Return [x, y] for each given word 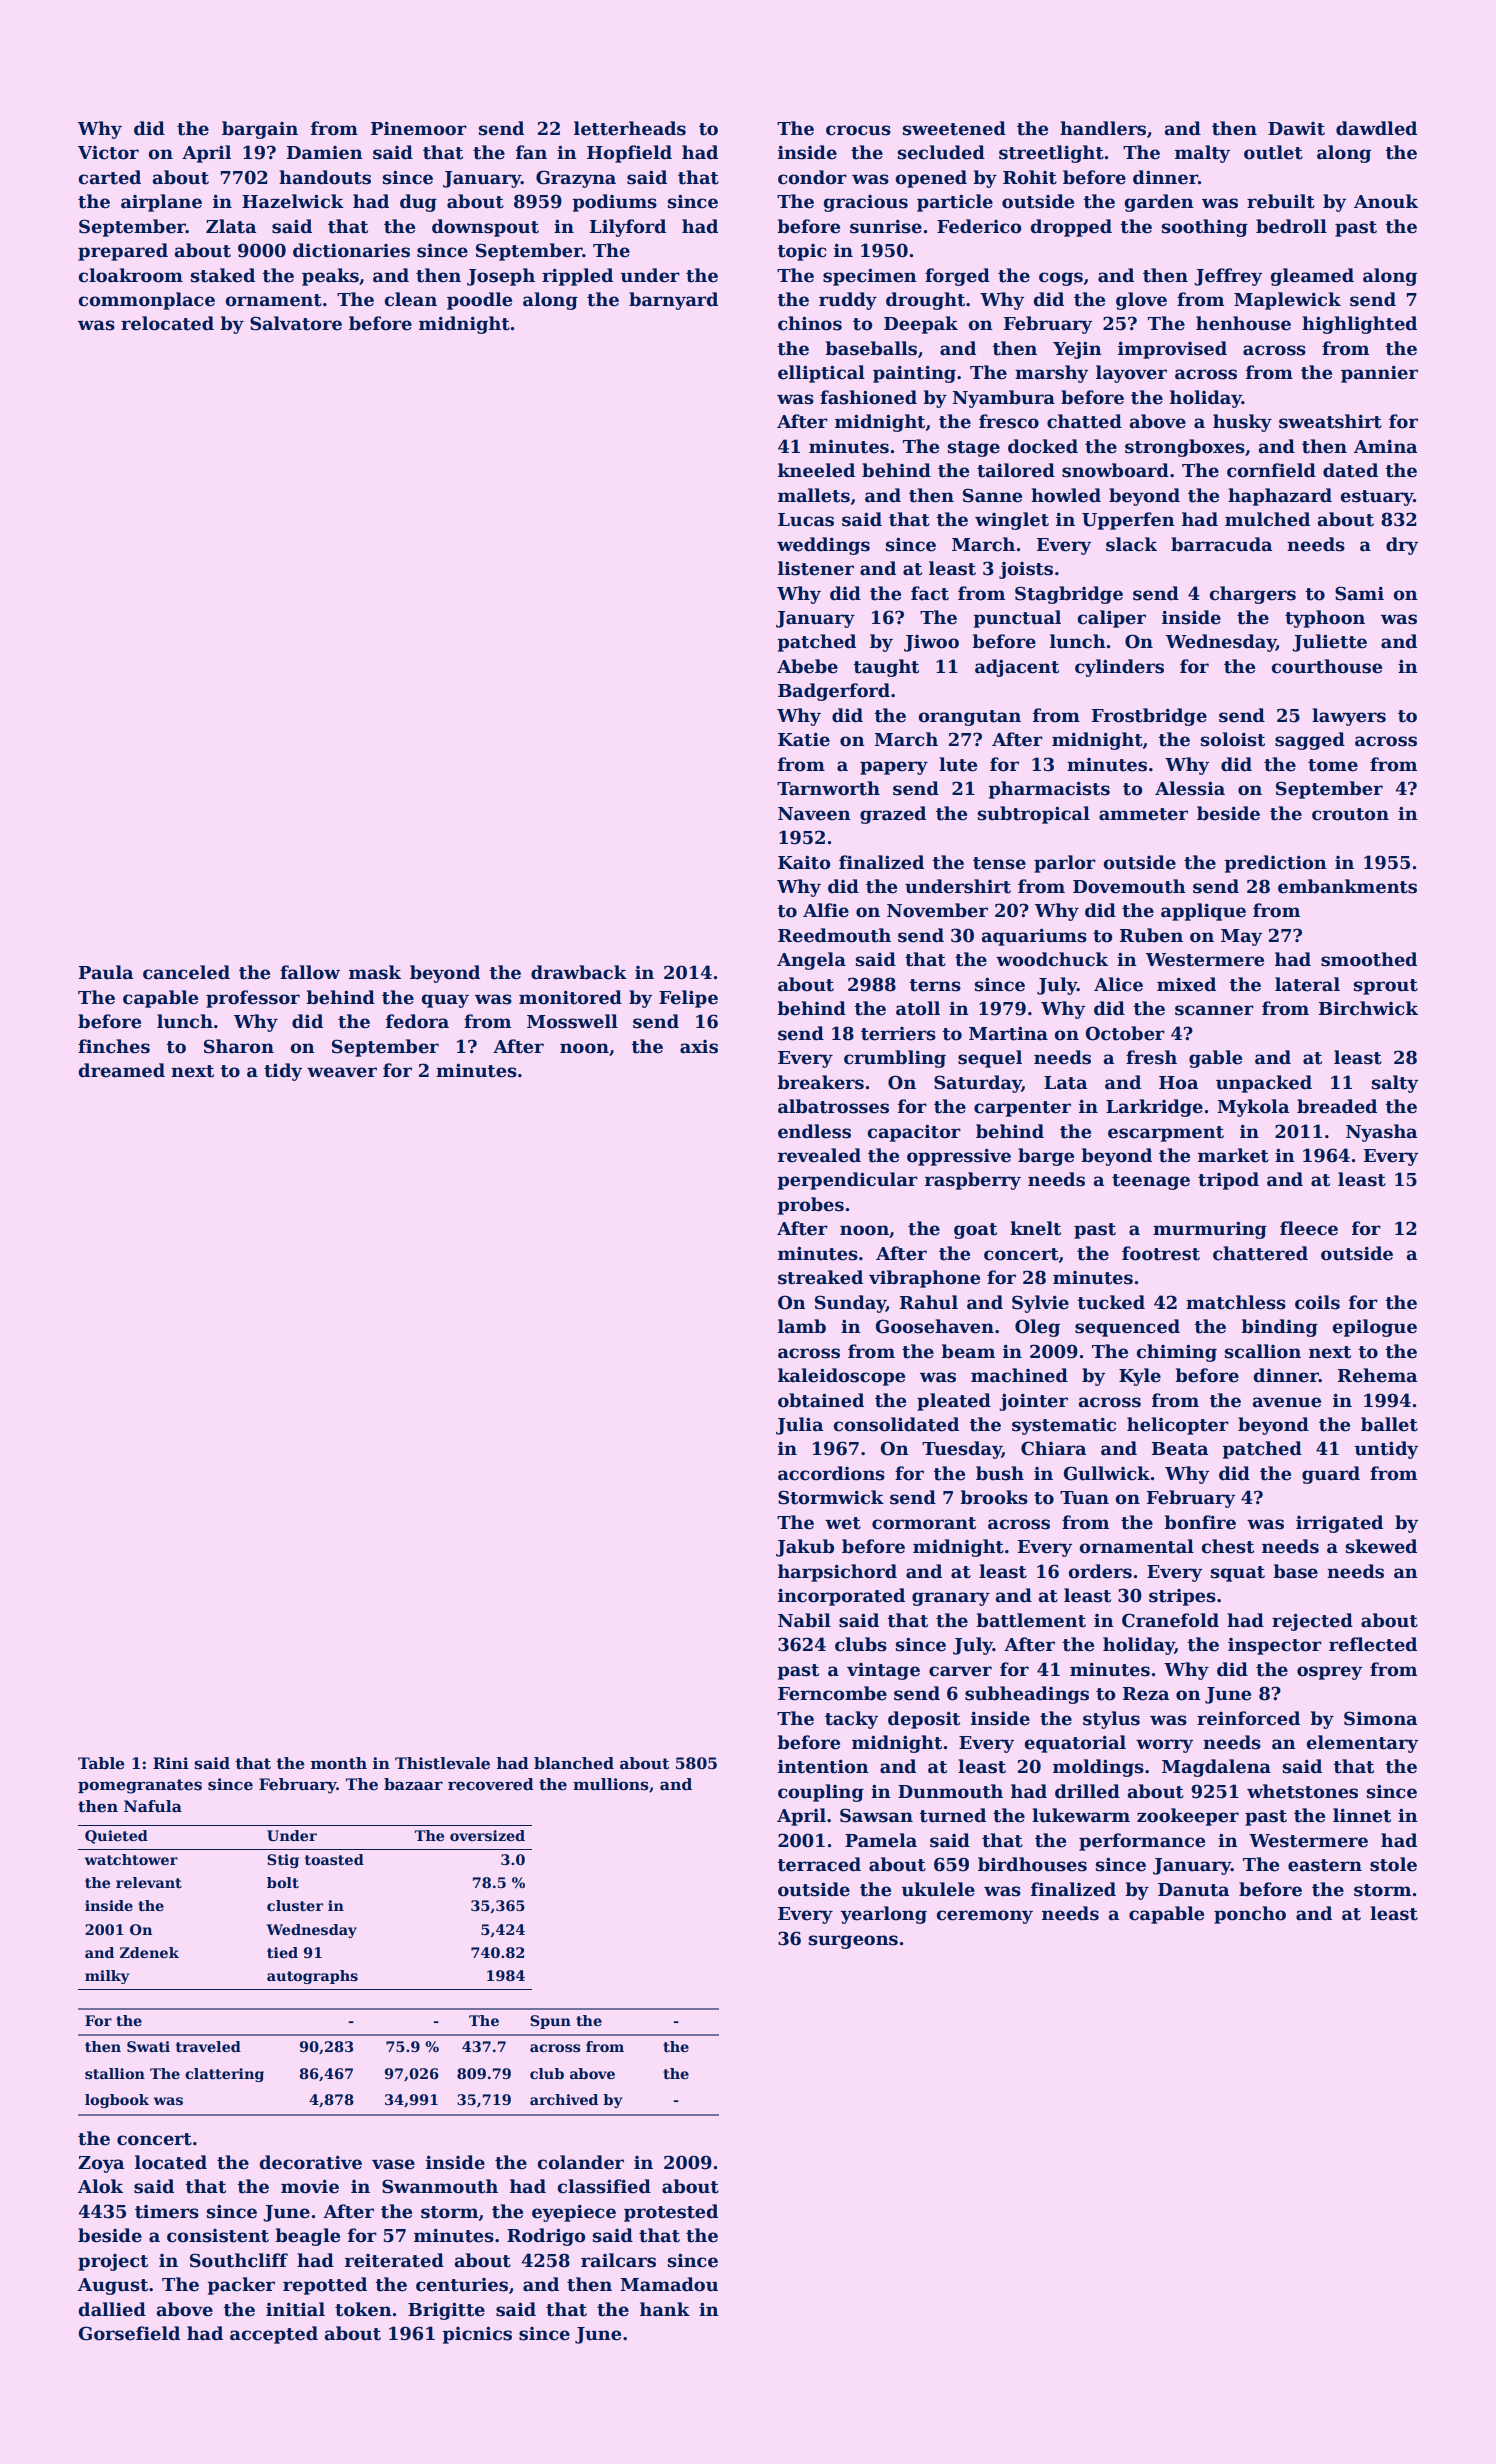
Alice [1118, 984]
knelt [1035, 1228]
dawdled [1376, 128]
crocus [858, 130]
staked [223, 275]
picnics [477, 2335]
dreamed [122, 1070]
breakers [821, 1082]
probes [811, 1206]
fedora [417, 1021]
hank [665, 2309]
